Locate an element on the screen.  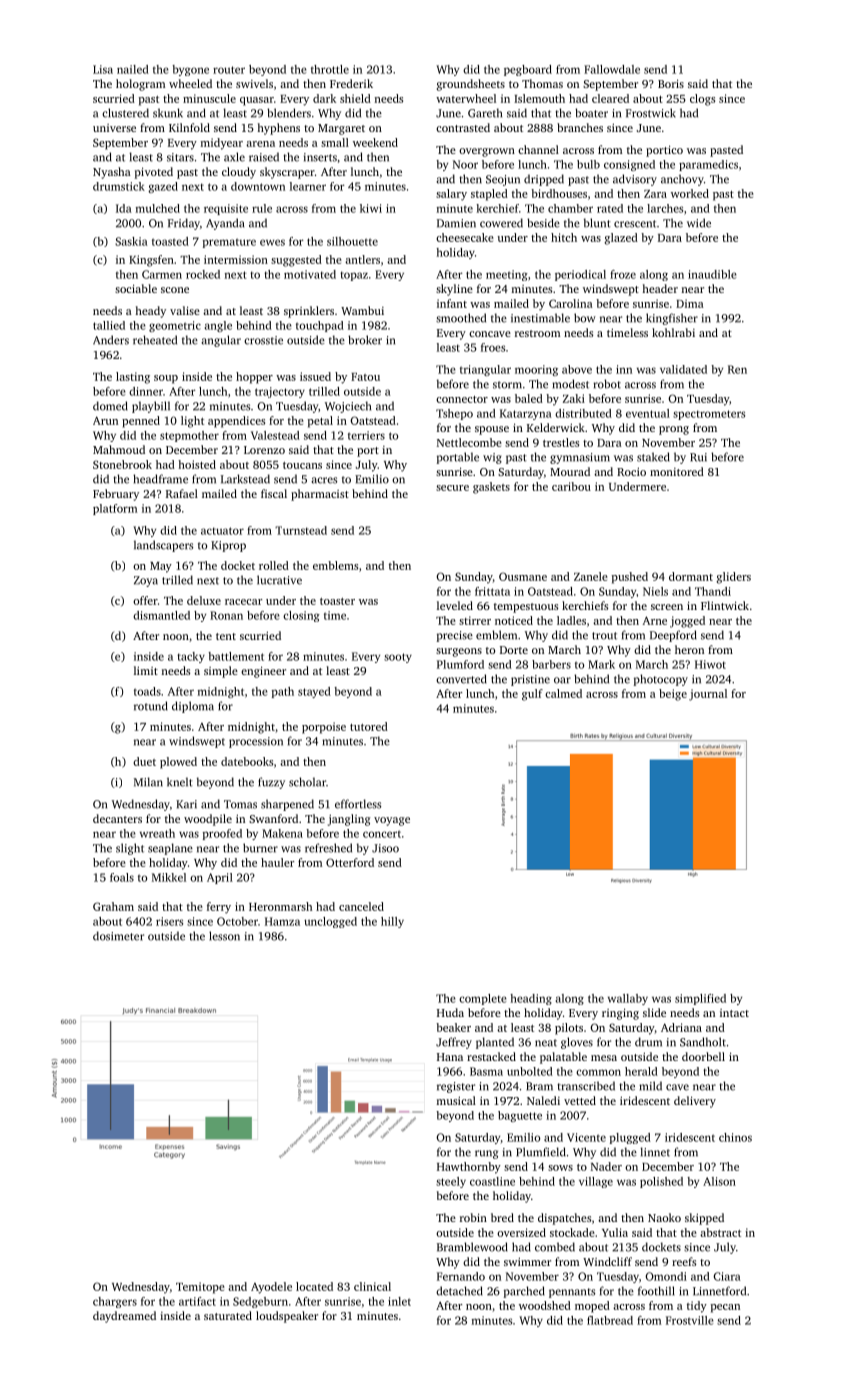
offer is located at coordinates (145, 600).
